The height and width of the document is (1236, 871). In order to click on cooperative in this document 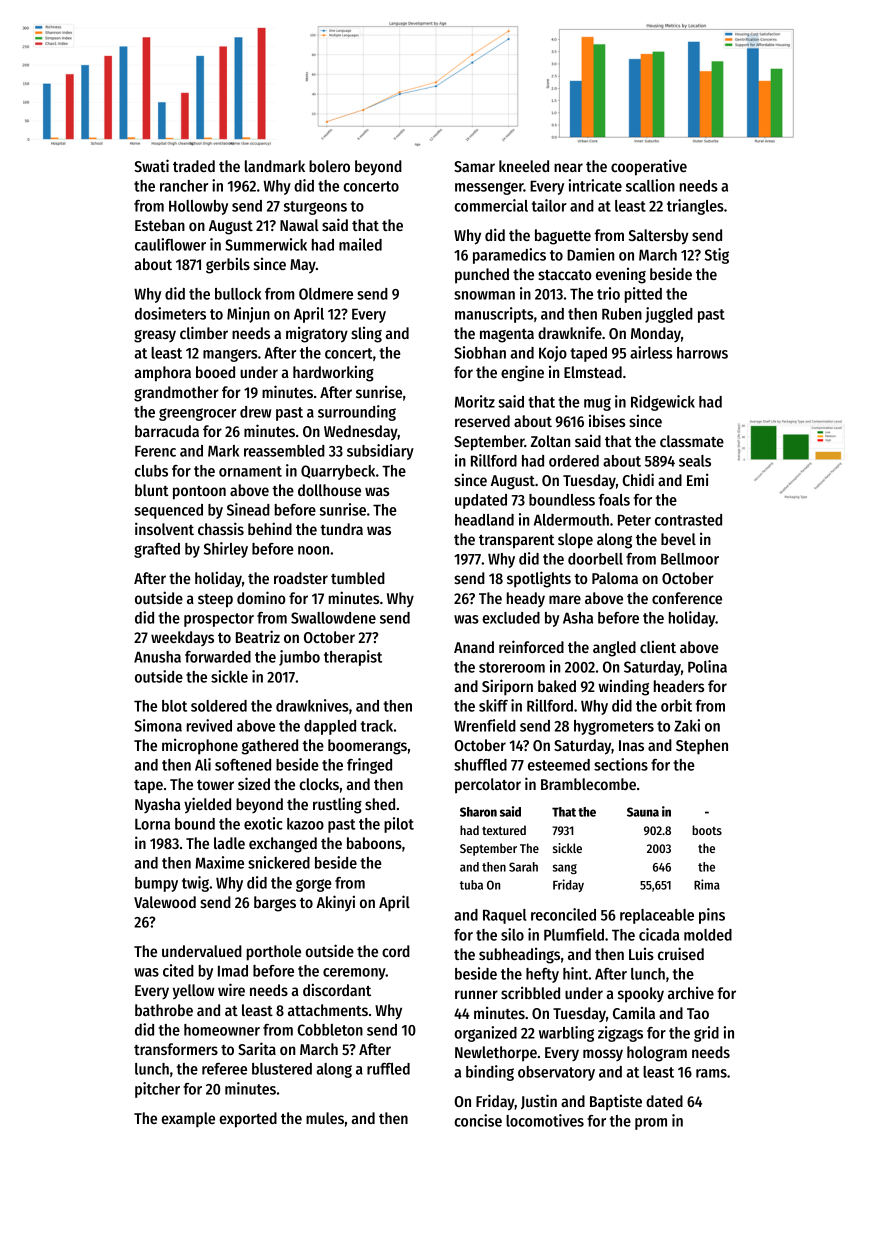, I will do `click(649, 167)`.
